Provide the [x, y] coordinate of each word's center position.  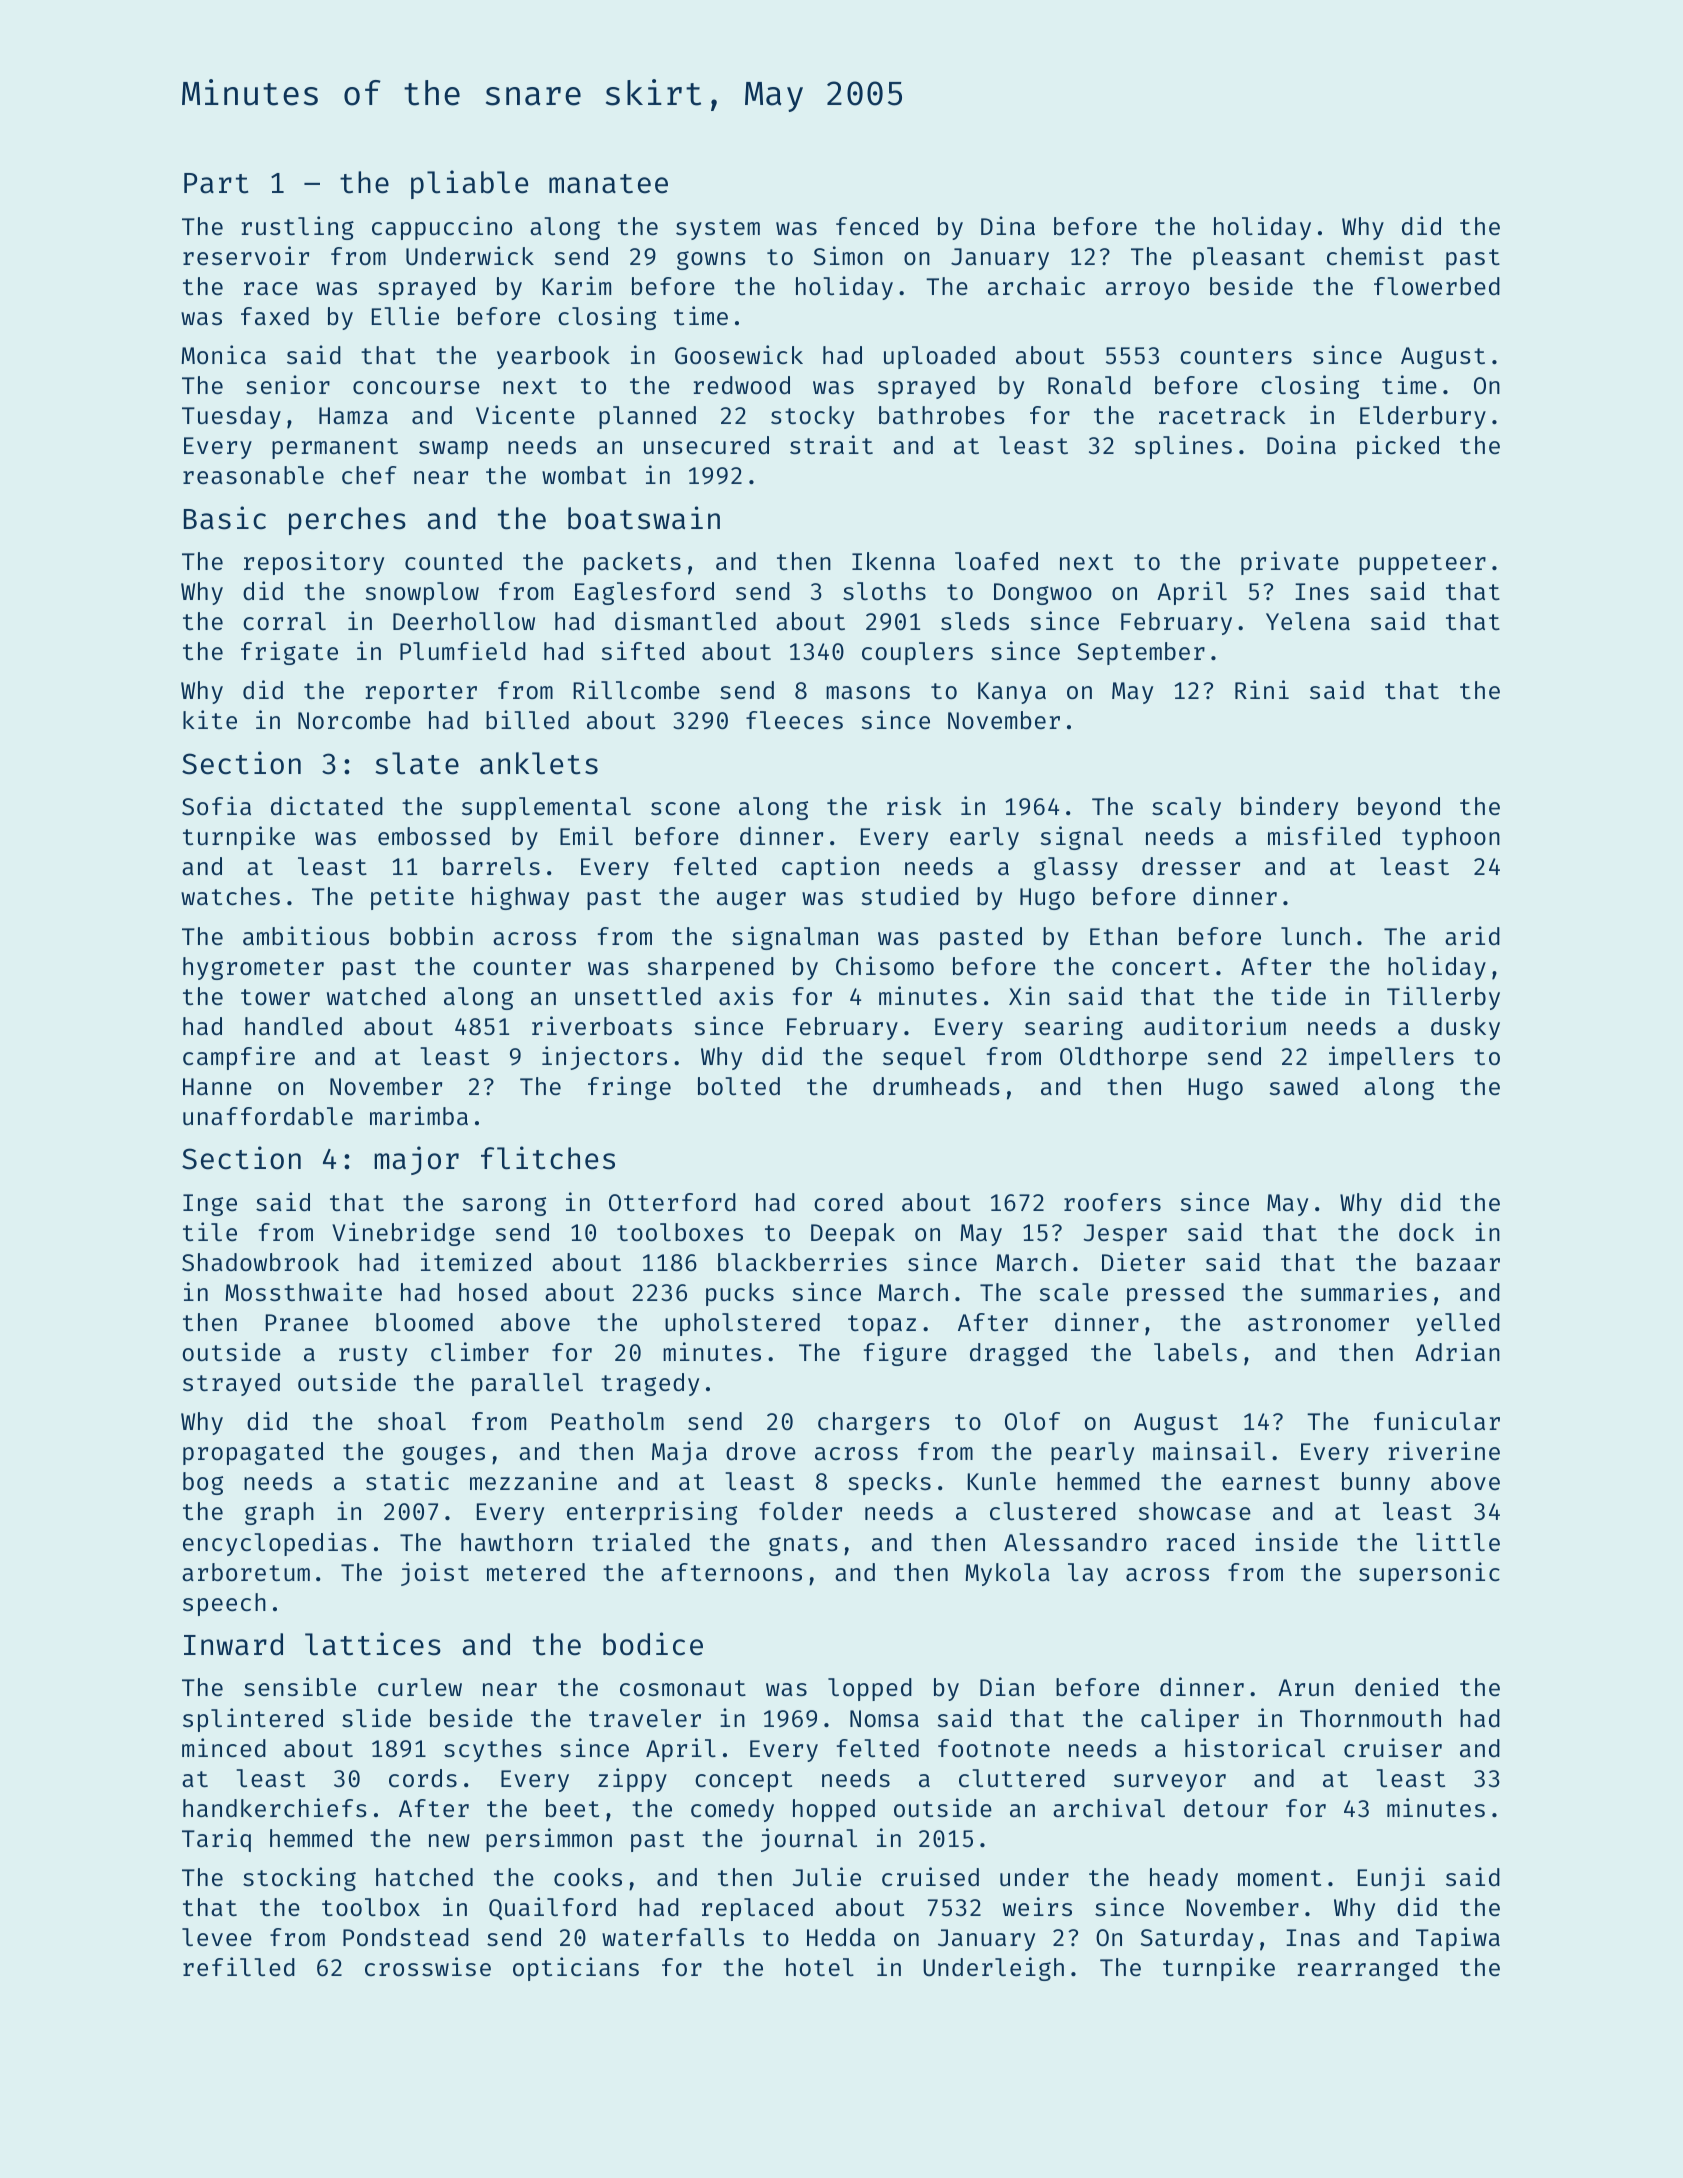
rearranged [1368, 1969]
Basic [225, 518]
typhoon [1451, 838]
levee [217, 1937]
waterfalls [673, 1937]
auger [751, 900]
